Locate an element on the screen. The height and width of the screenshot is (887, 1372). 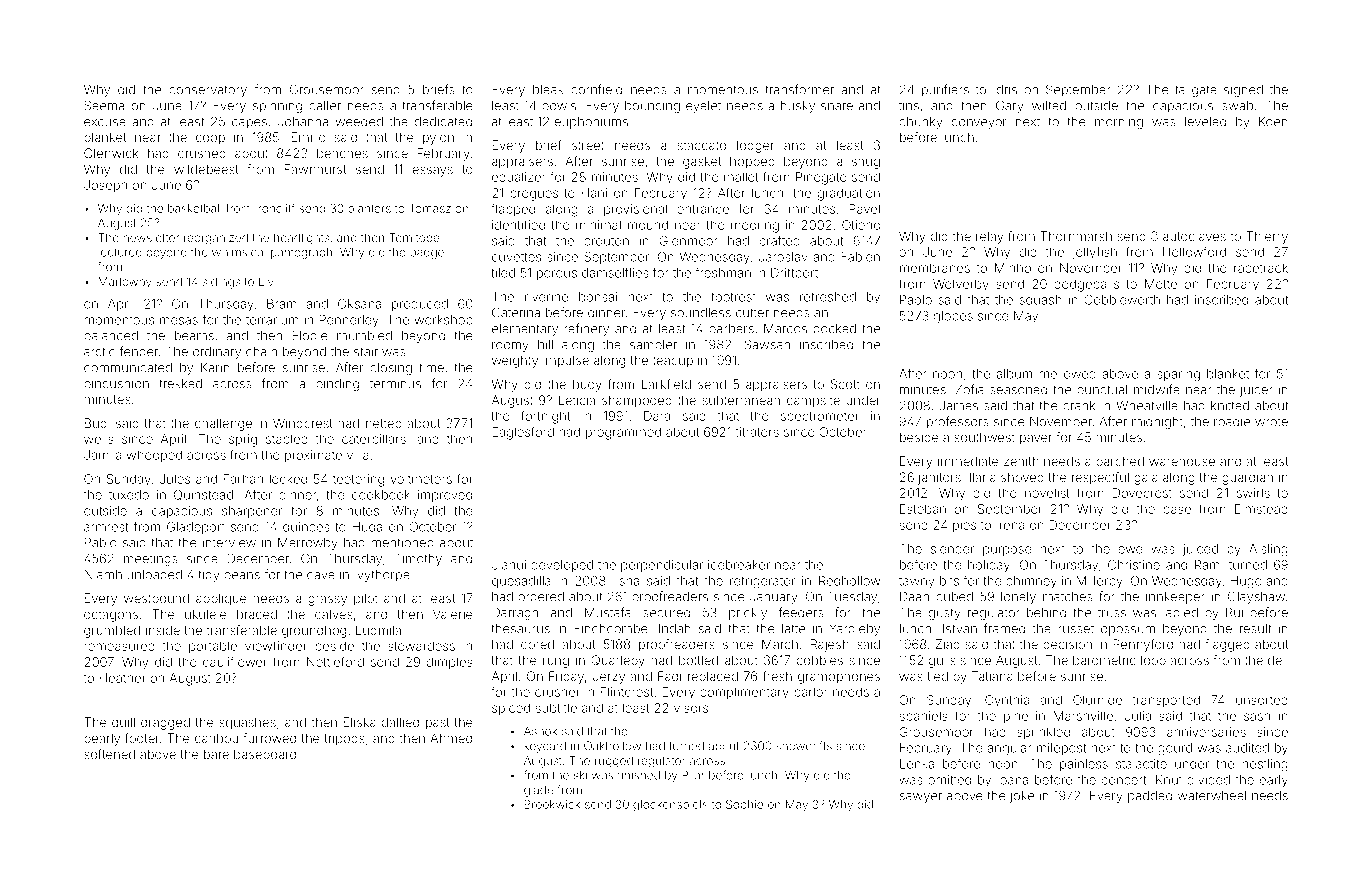
bleak is located at coordinates (548, 90).
